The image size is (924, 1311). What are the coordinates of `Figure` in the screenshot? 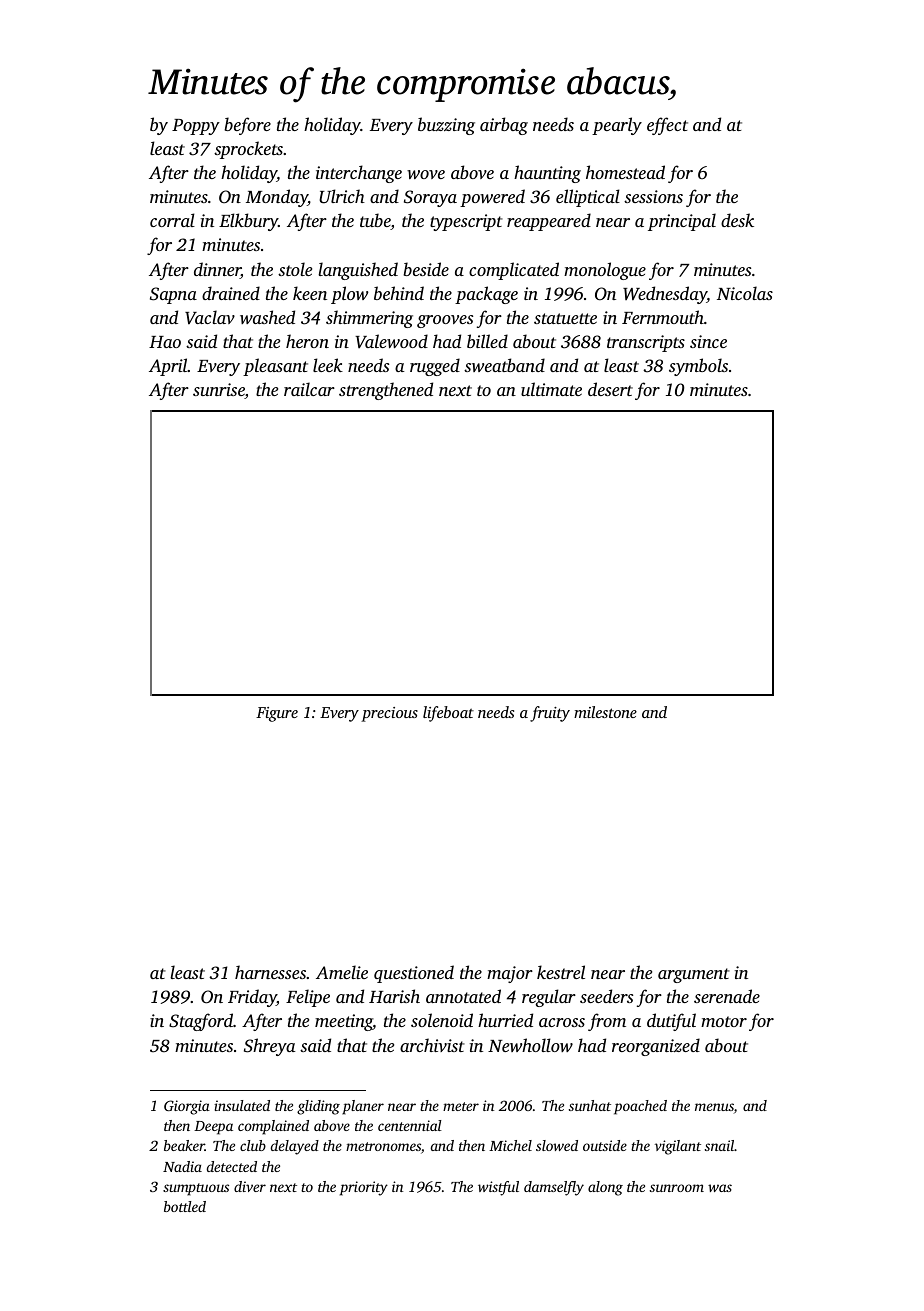 It's located at (277, 714).
